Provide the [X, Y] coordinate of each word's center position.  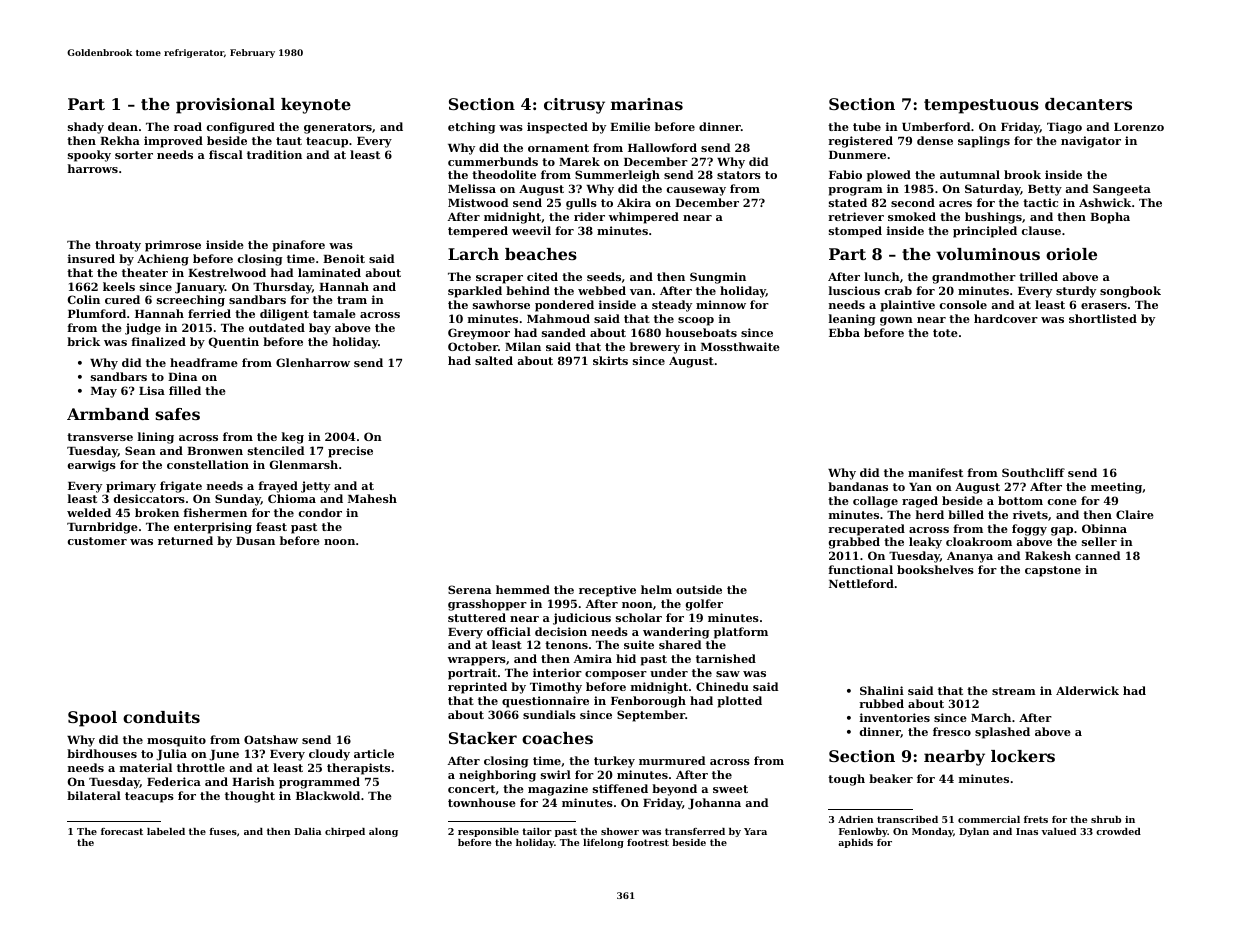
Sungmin [718, 278]
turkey [614, 762]
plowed [889, 176]
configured [241, 128]
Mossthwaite [740, 346]
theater [145, 272]
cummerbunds [493, 161]
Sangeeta [1122, 190]
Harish [253, 781]
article [374, 753]
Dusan [255, 541]
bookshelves [935, 569]
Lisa [152, 390]
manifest [935, 472]
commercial [989, 819]
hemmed [523, 589]
